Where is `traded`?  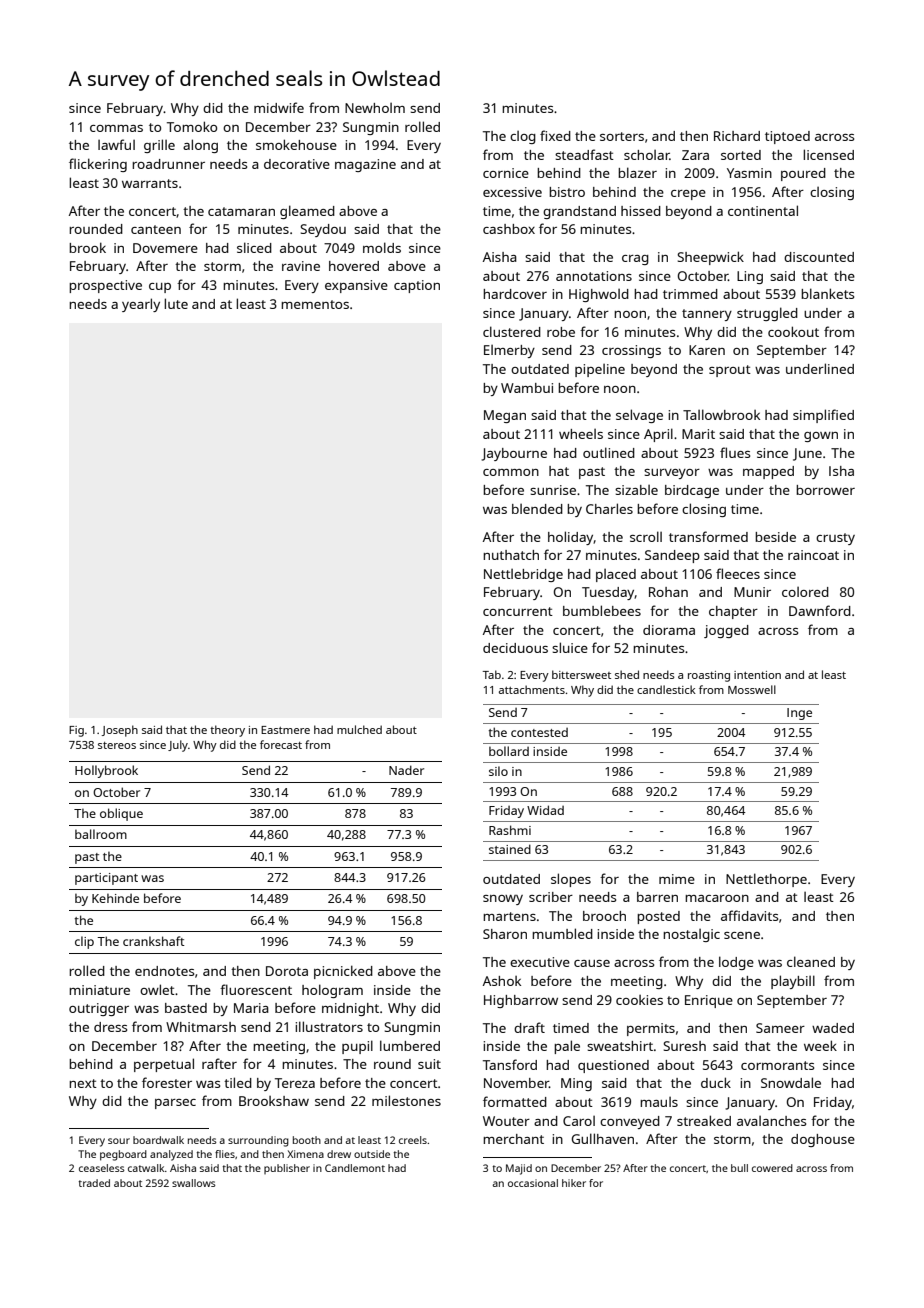 traded is located at coordinates (94, 1183).
